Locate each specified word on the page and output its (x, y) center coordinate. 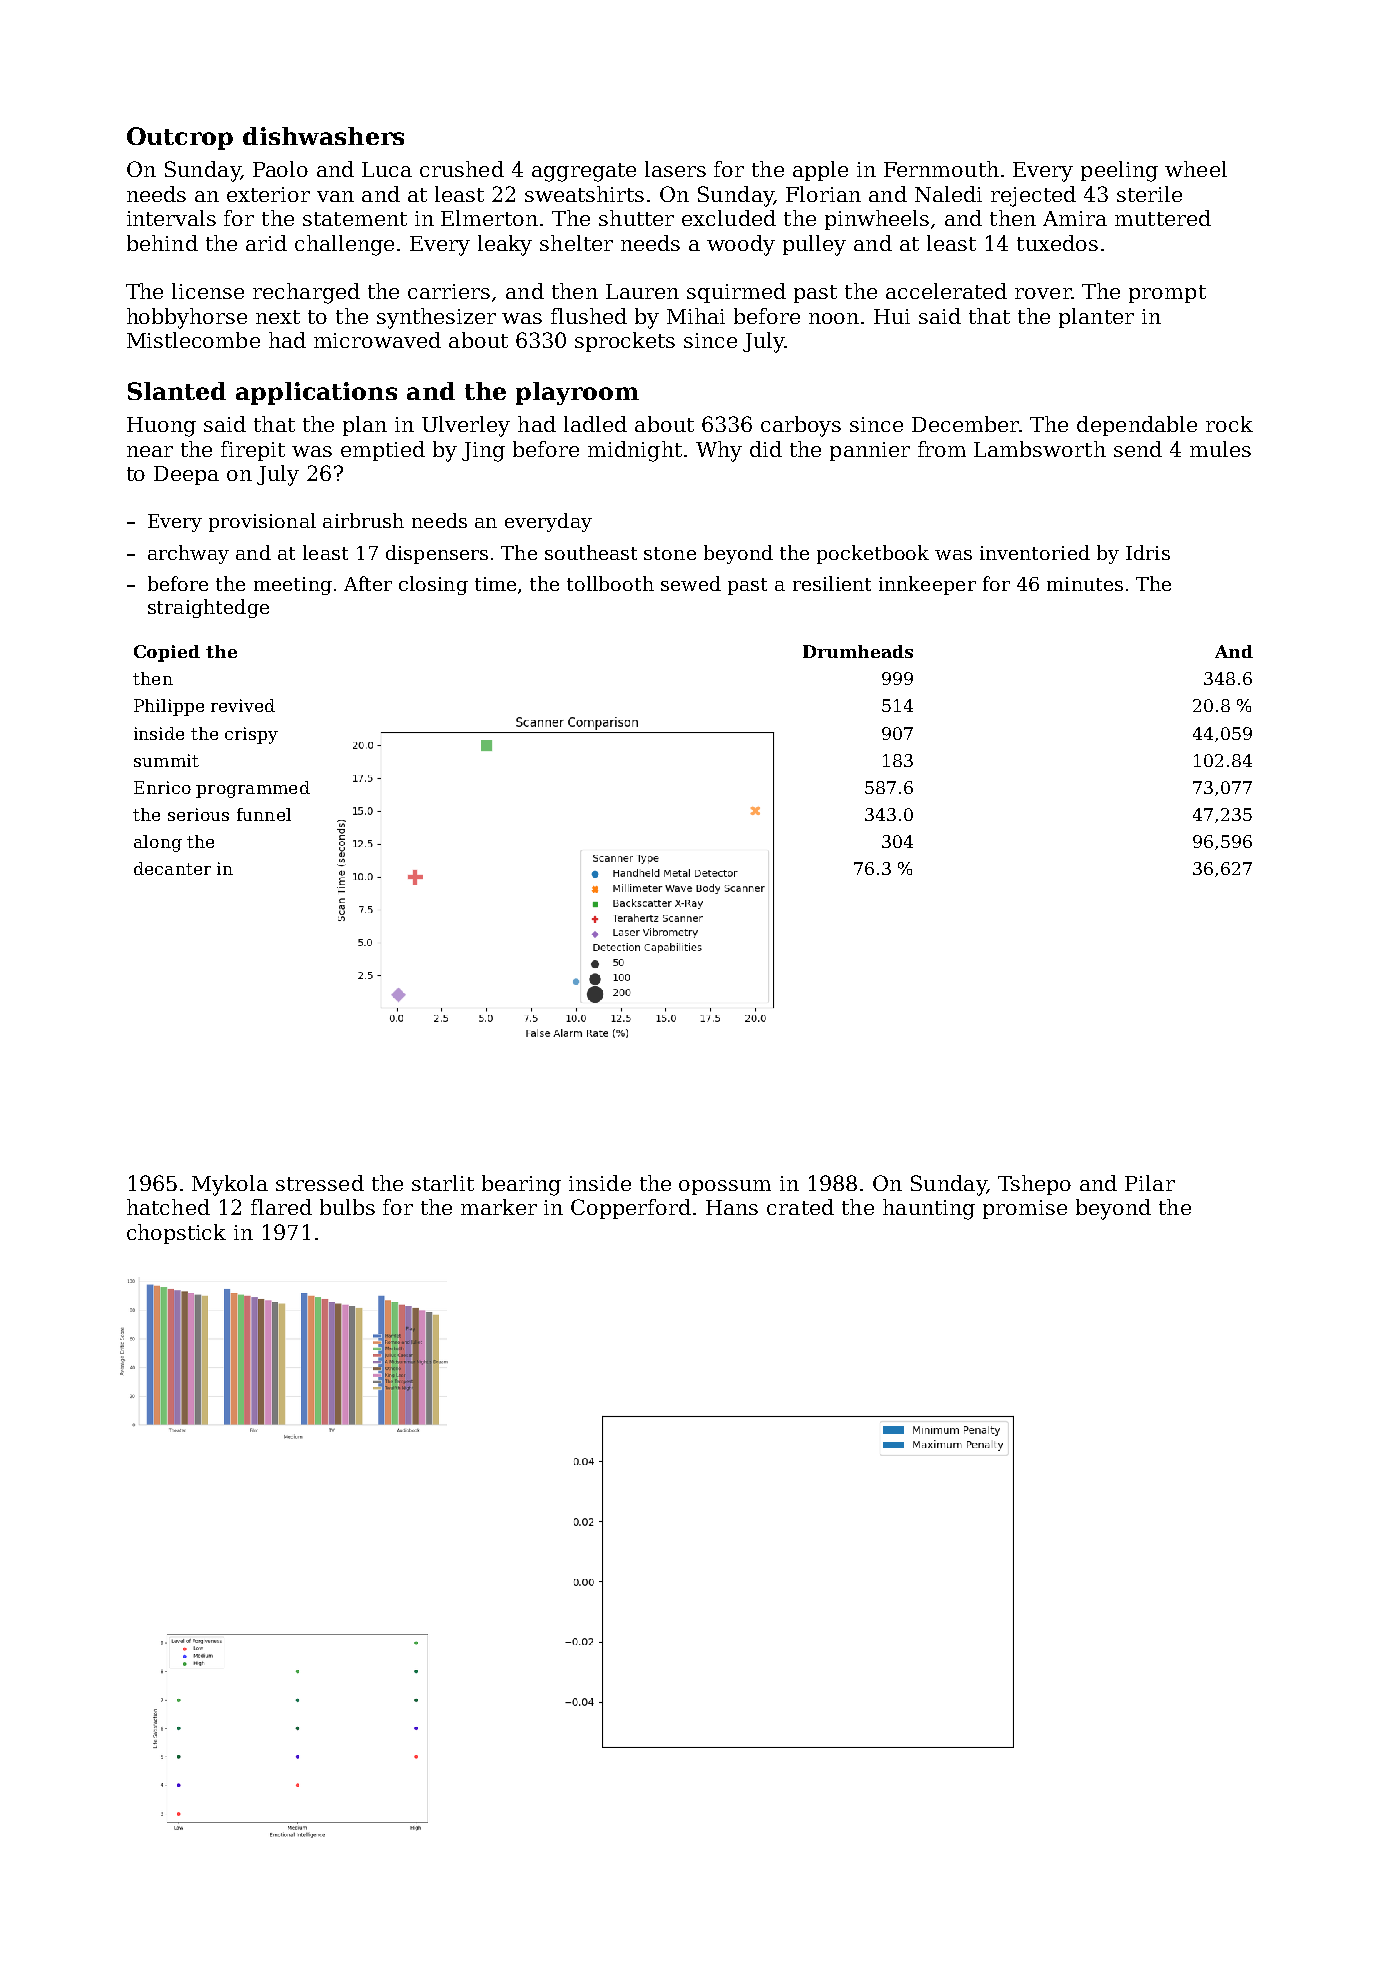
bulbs (347, 1207)
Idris (1148, 552)
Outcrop (180, 138)
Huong (161, 427)
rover (1043, 293)
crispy (251, 735)
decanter (172, 868)
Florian (823, 194)
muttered (1163, 218)
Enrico (162, 787)
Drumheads (858, 651)
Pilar (1150, 1183)
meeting (293, 586)
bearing (521, 1185)
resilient (832, 583)
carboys (801, 426)
